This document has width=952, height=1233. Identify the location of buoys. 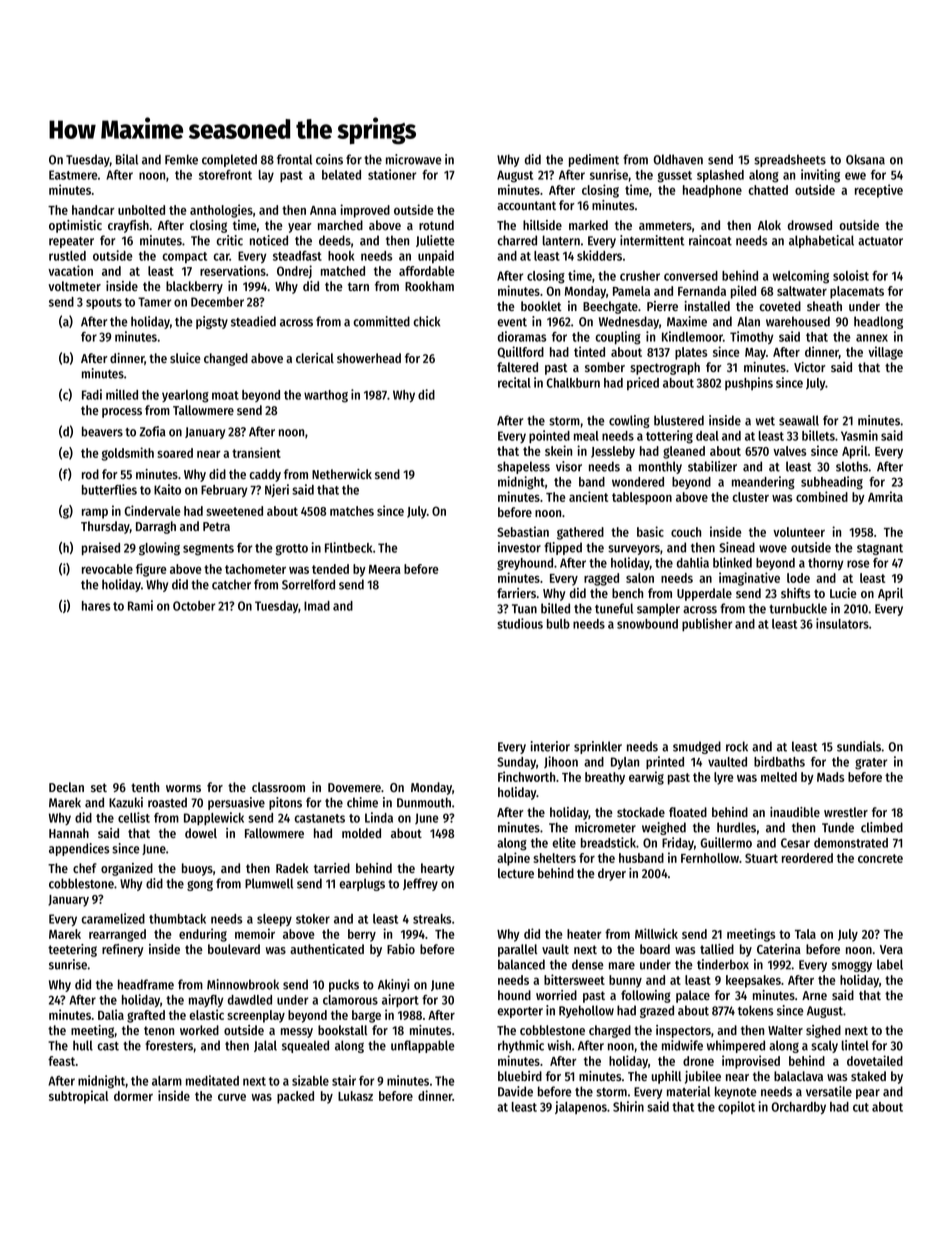
(197, 869).
